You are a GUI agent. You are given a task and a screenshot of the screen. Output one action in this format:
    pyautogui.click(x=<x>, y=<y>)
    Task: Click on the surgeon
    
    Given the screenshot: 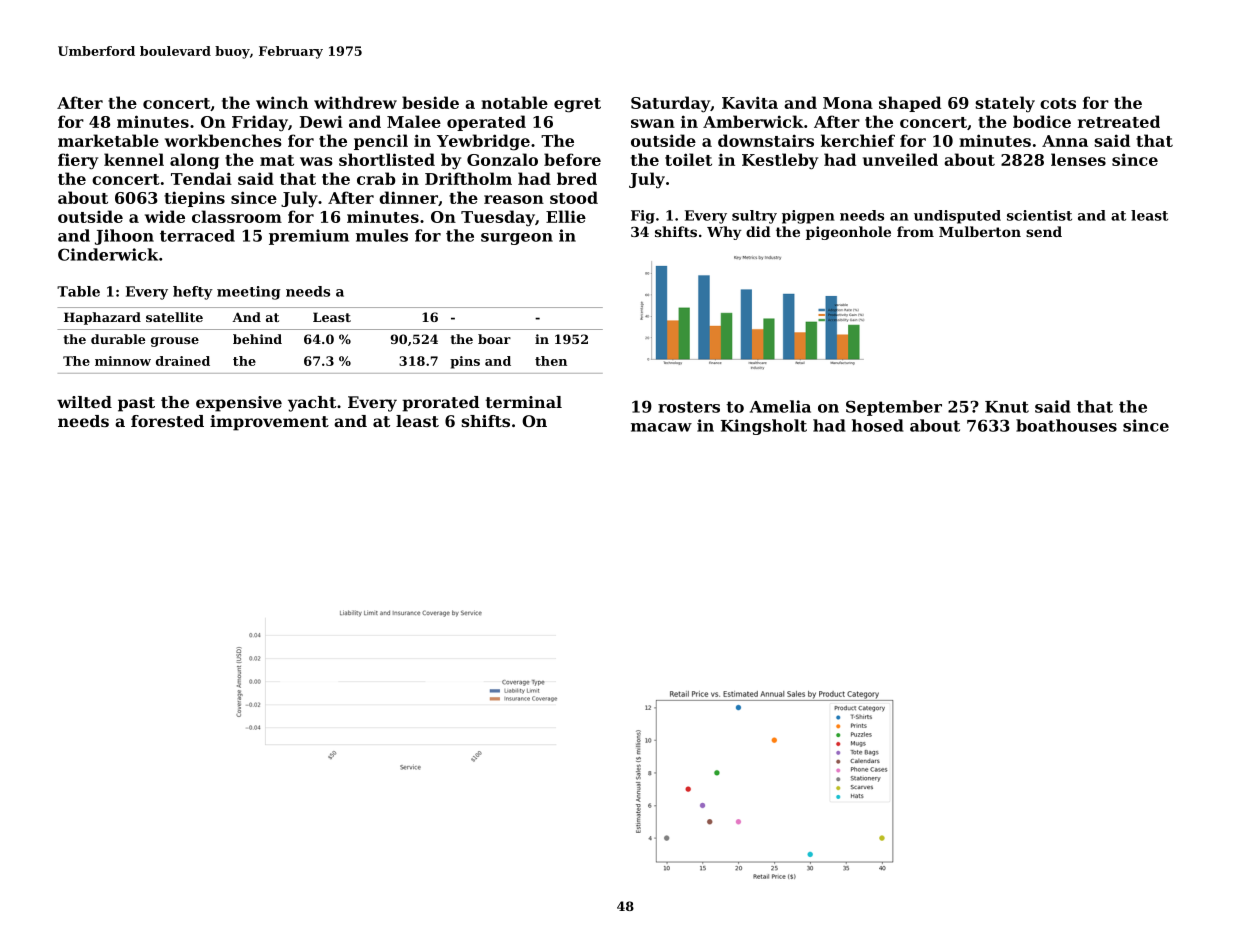 What is the action you would take?
    pyautogui.click(x=517, y=239)
